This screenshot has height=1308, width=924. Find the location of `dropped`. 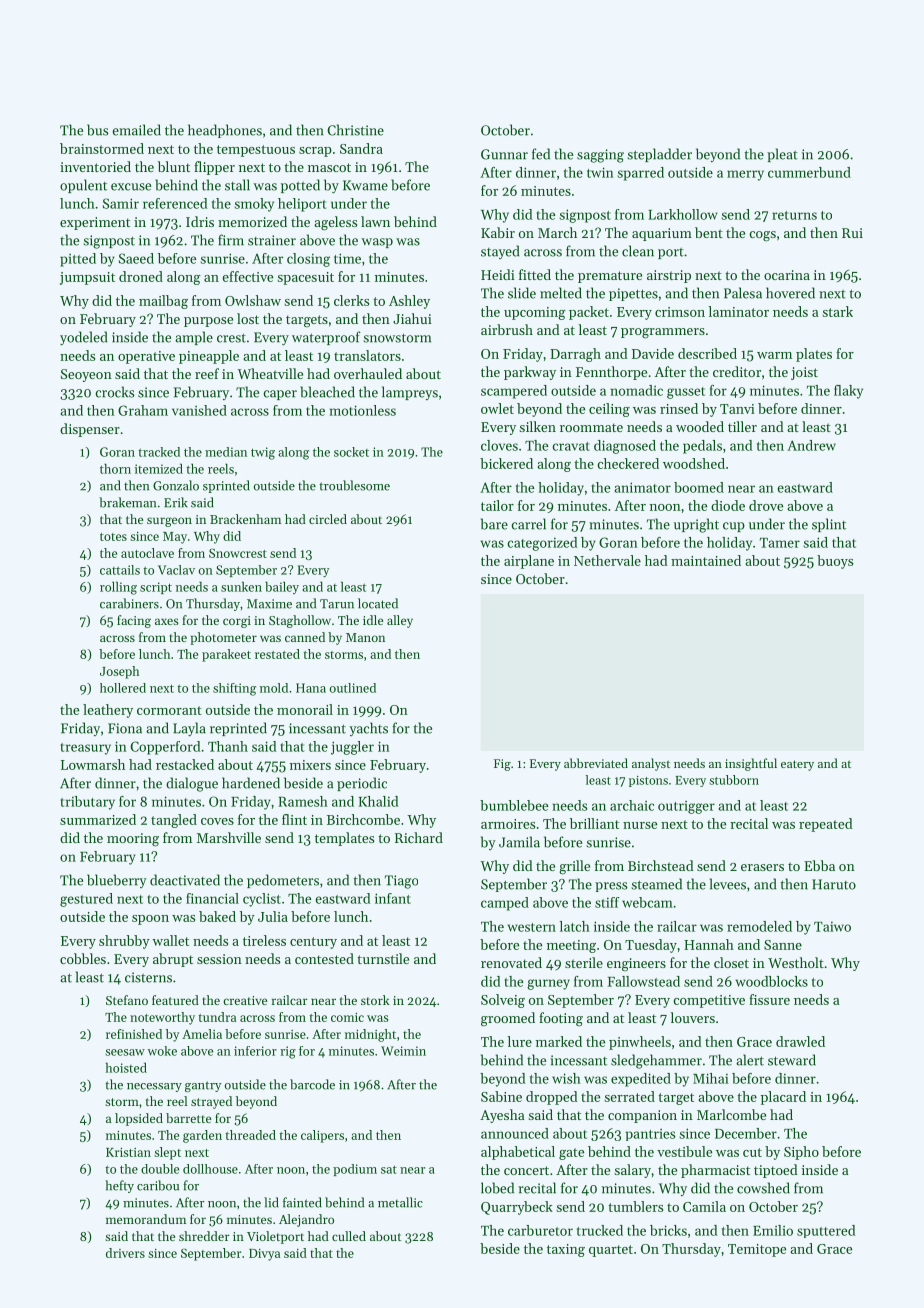

dropped is located at coordinates (552, 1098).
